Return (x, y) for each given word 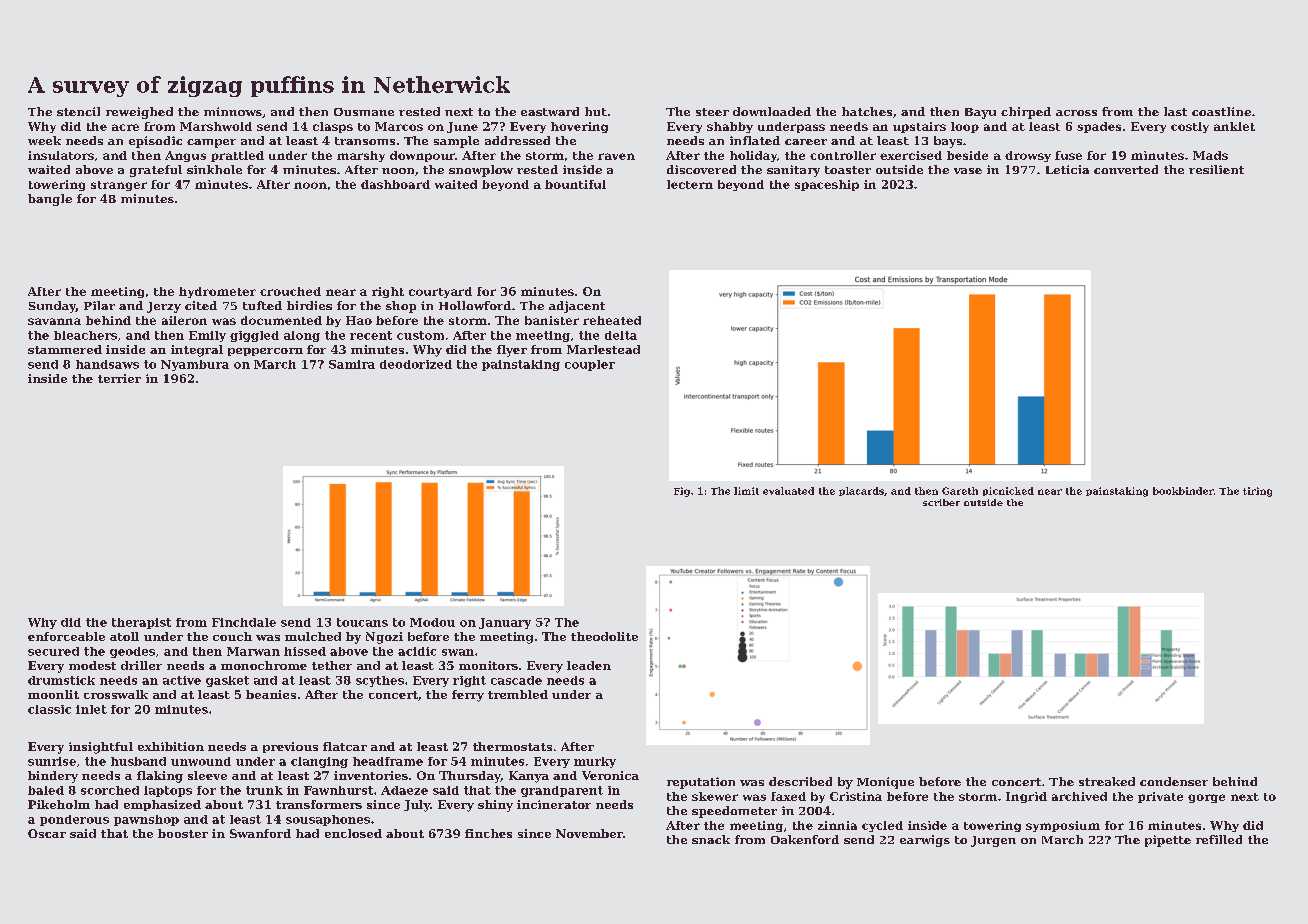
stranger (119, 186)
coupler (590, 365)
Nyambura (195, 365)
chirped (1026, 113)
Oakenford (805, 839)
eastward (550, 111)
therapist (141, 623)
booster (183, 833)
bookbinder (1183, 491)
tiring (1257, 492)
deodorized (416, 364)
